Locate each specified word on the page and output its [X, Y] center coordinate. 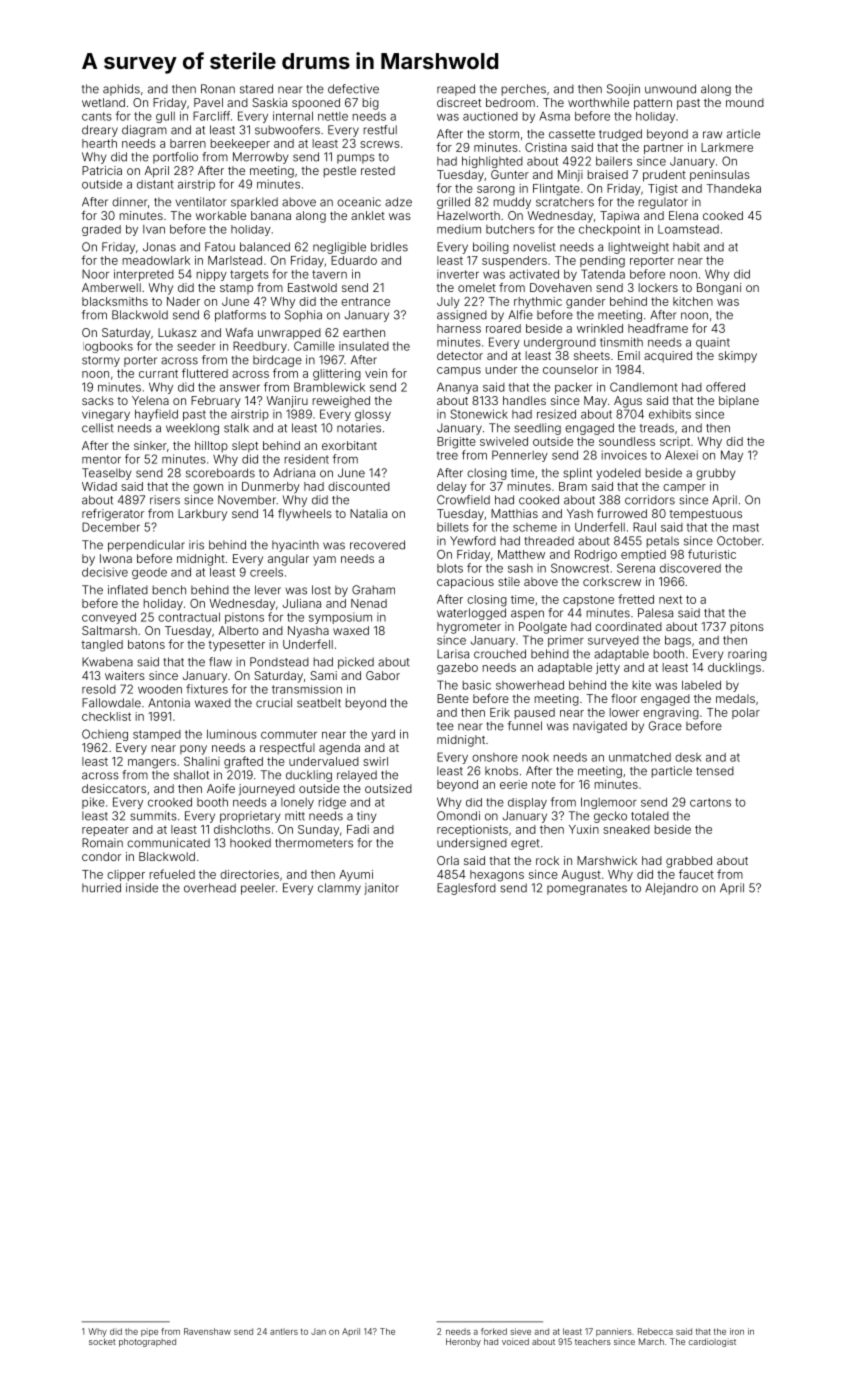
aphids [121, 90]
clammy [339, 889]
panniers [614, 1332]
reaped [456, 90]
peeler [258, 889]
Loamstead [688, 229]
